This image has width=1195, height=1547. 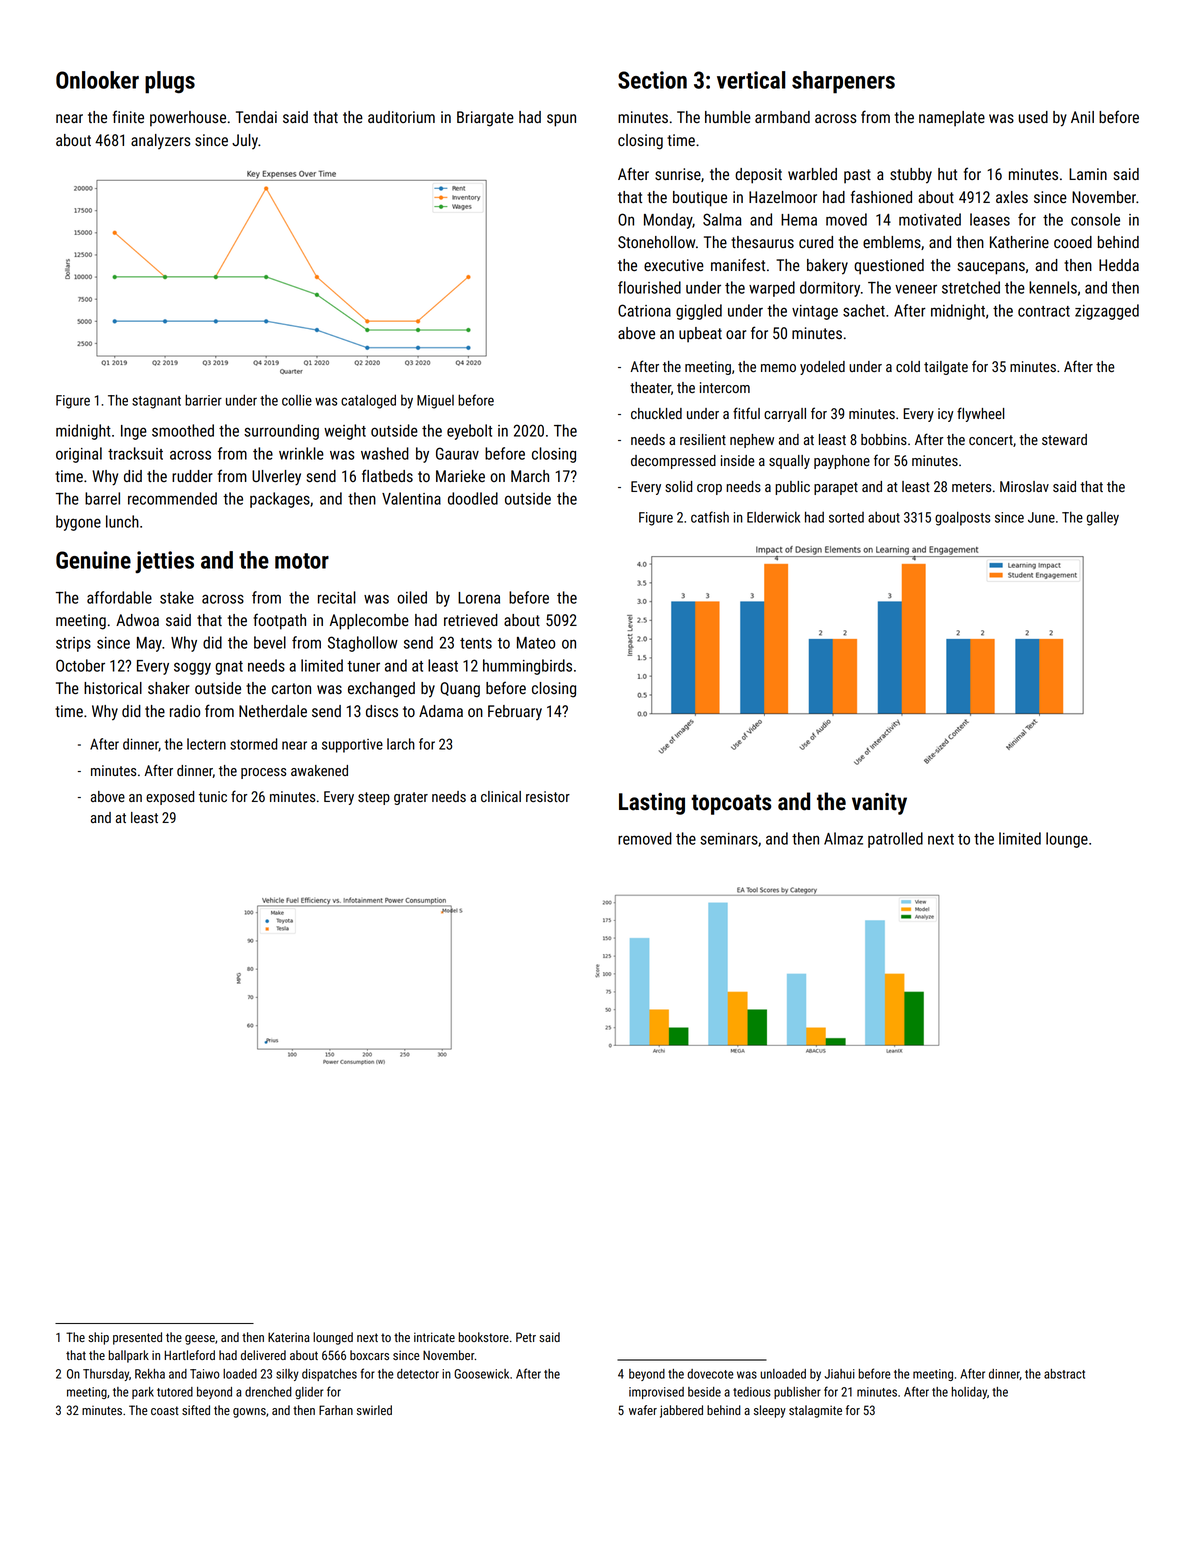 What do you see at coordinates (256, 117) in the image?
I see `Tendai` at bounding box center [256, 117].
